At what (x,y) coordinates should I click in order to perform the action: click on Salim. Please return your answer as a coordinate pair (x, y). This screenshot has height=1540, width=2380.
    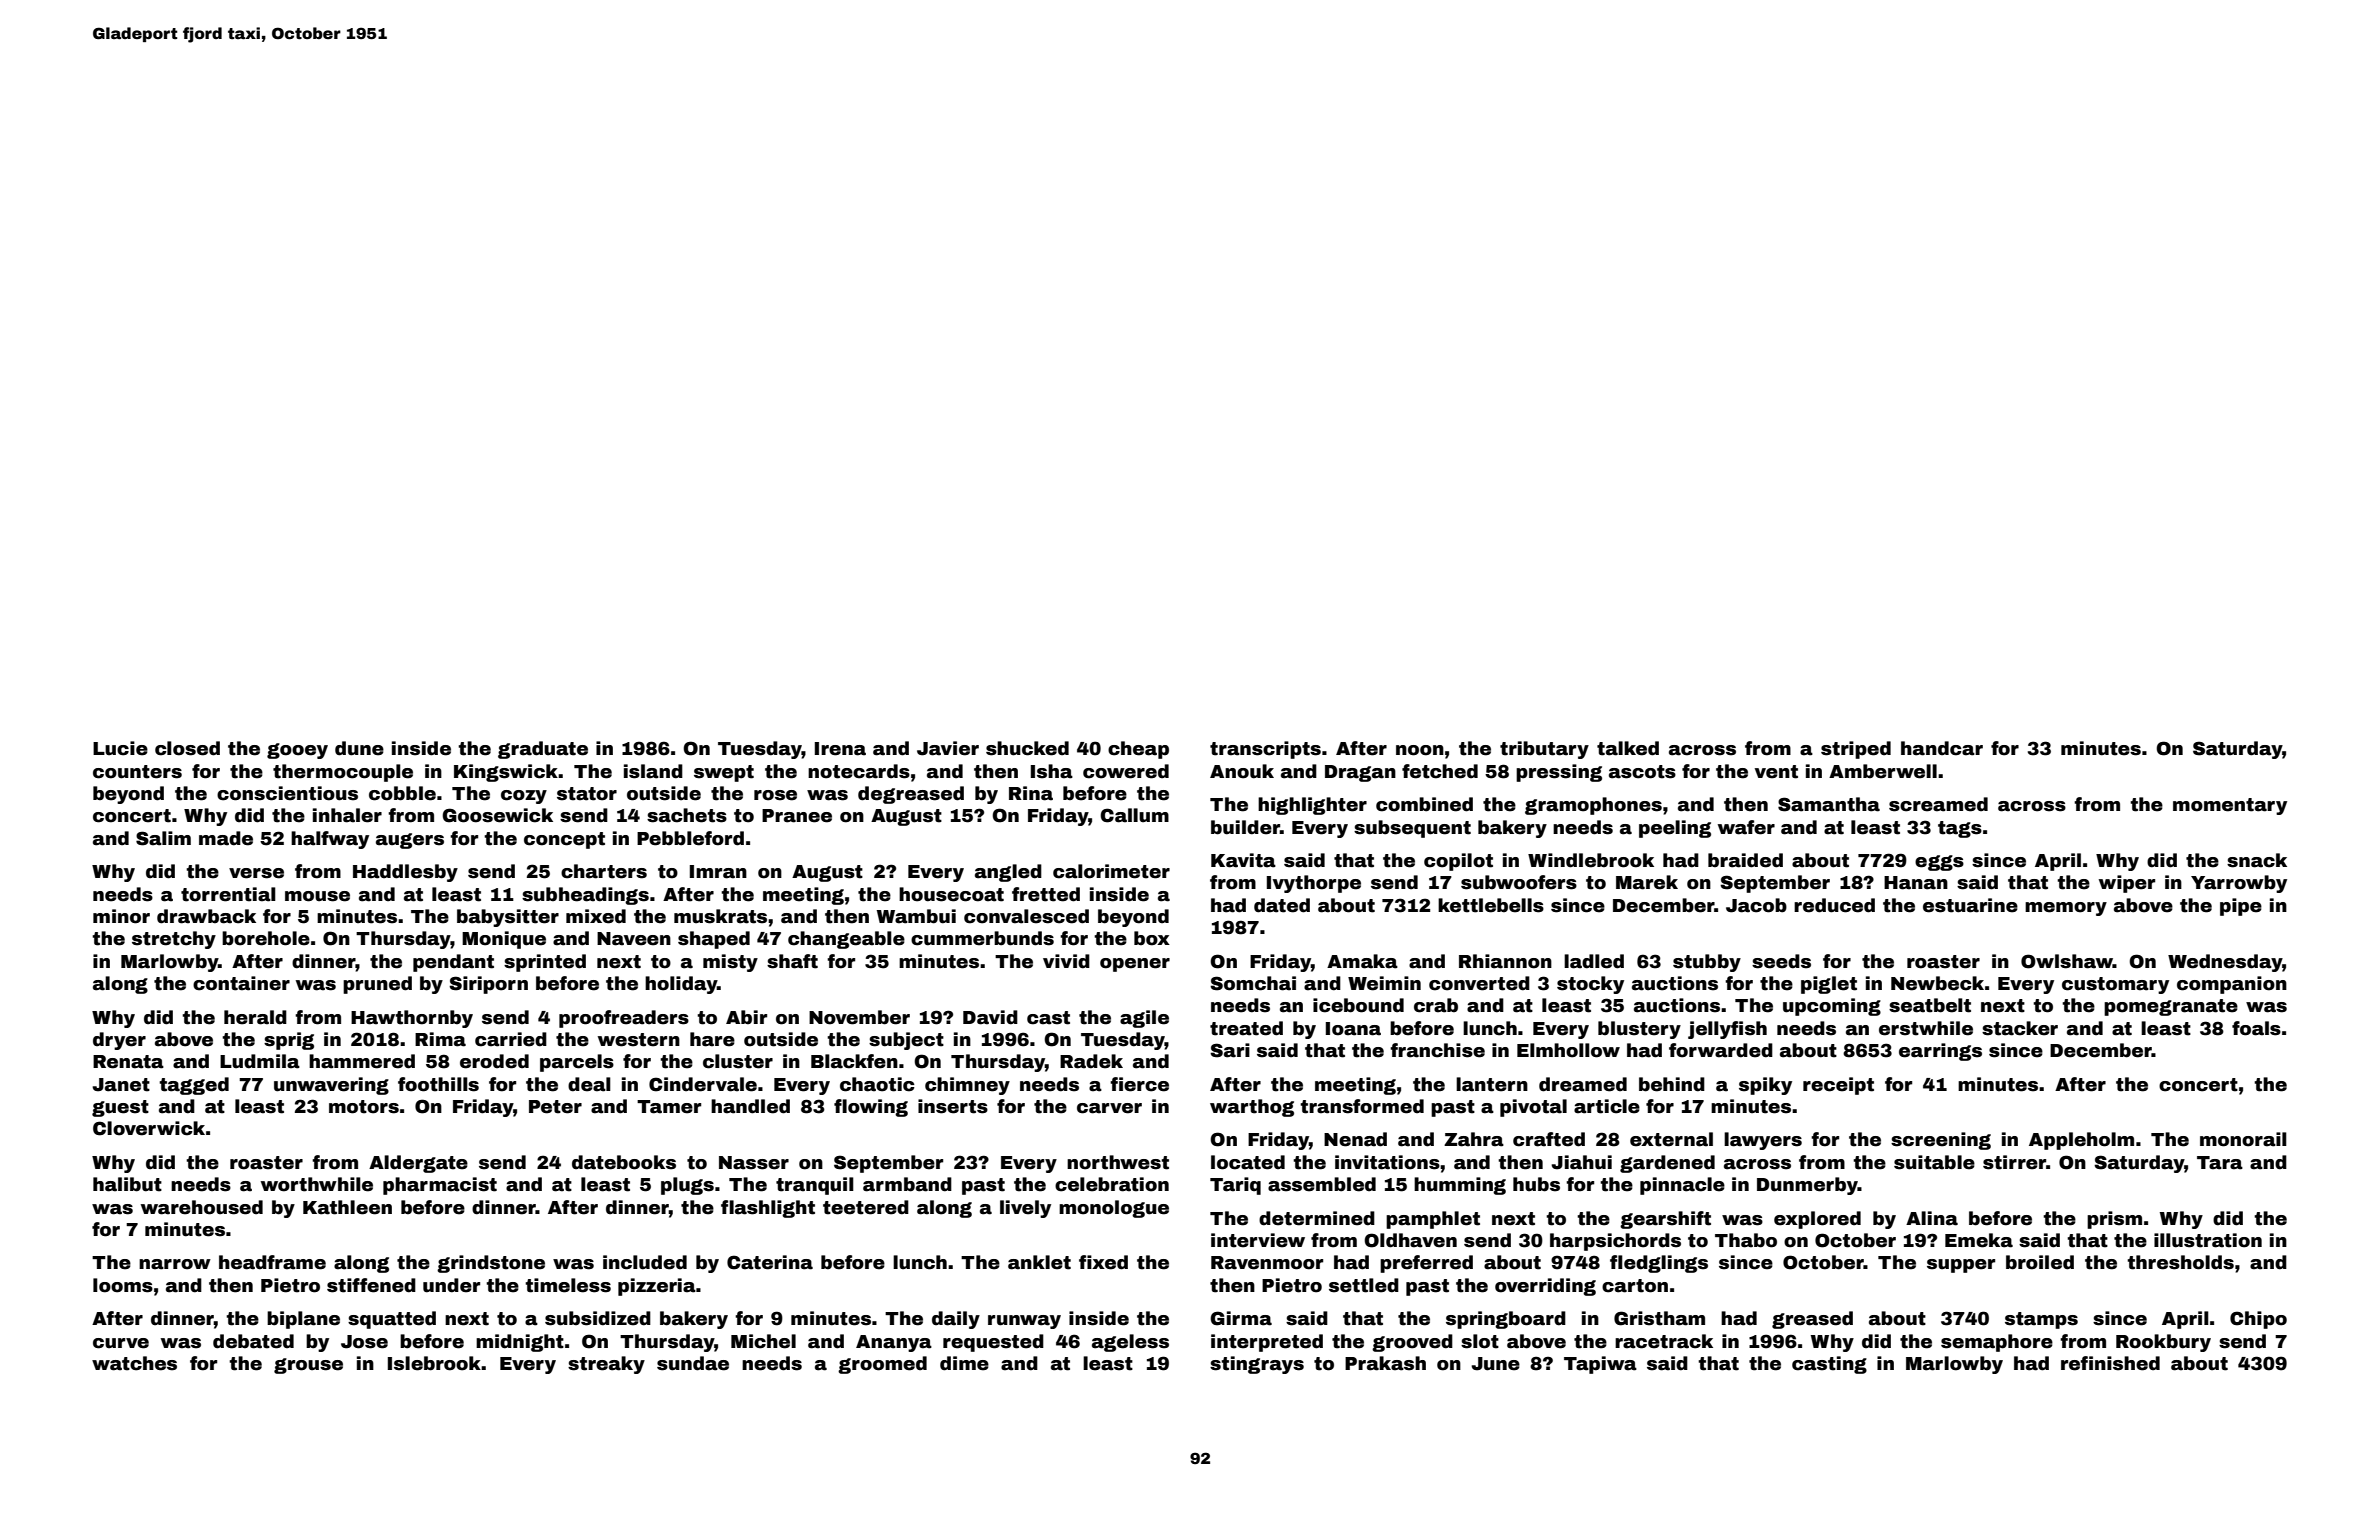
    Looking at the image, I should click on (163, 838).
